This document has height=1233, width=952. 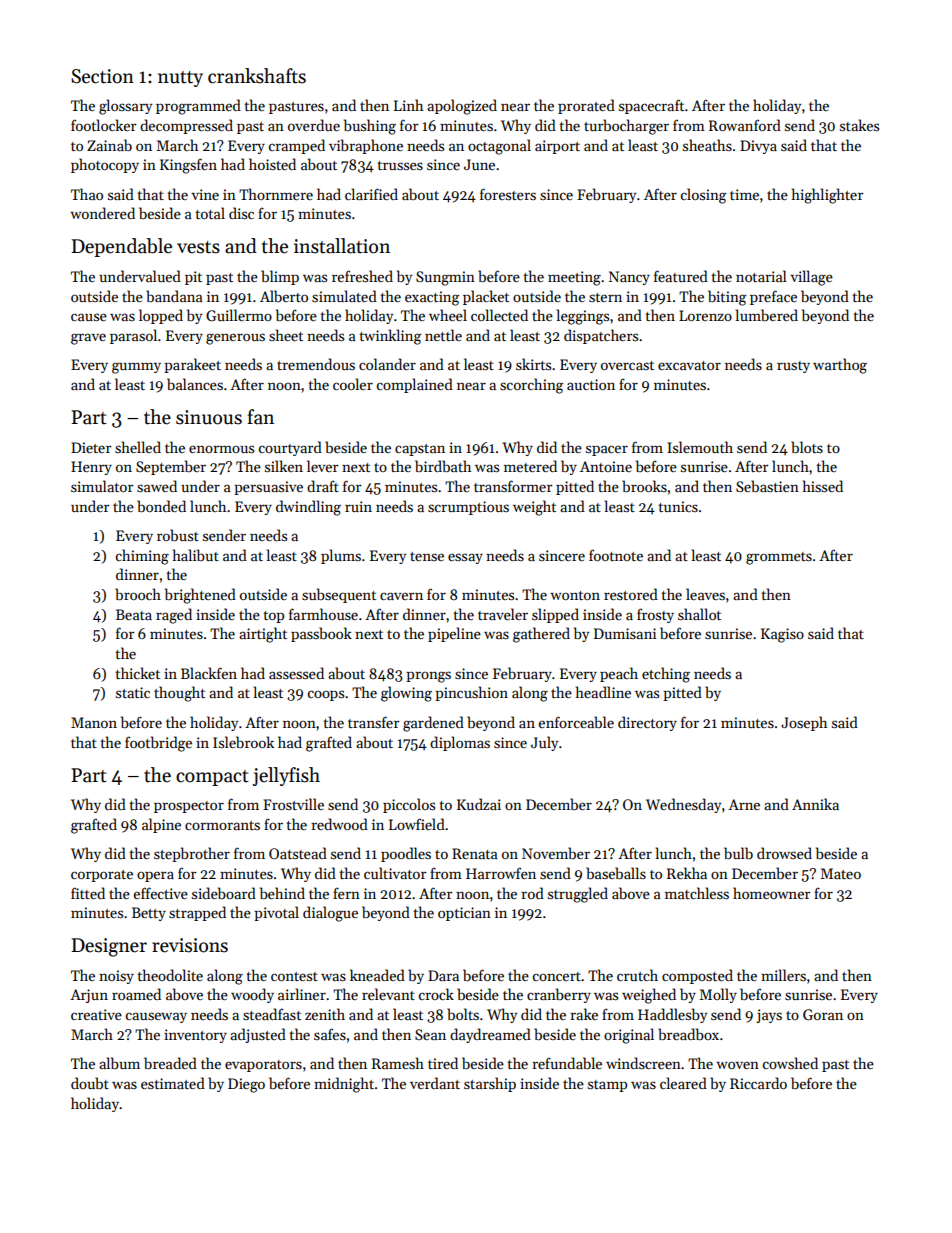 What do you see at coordinates (94, 722) in the document?
I see `Manon` at bounding box center [94, 722].
